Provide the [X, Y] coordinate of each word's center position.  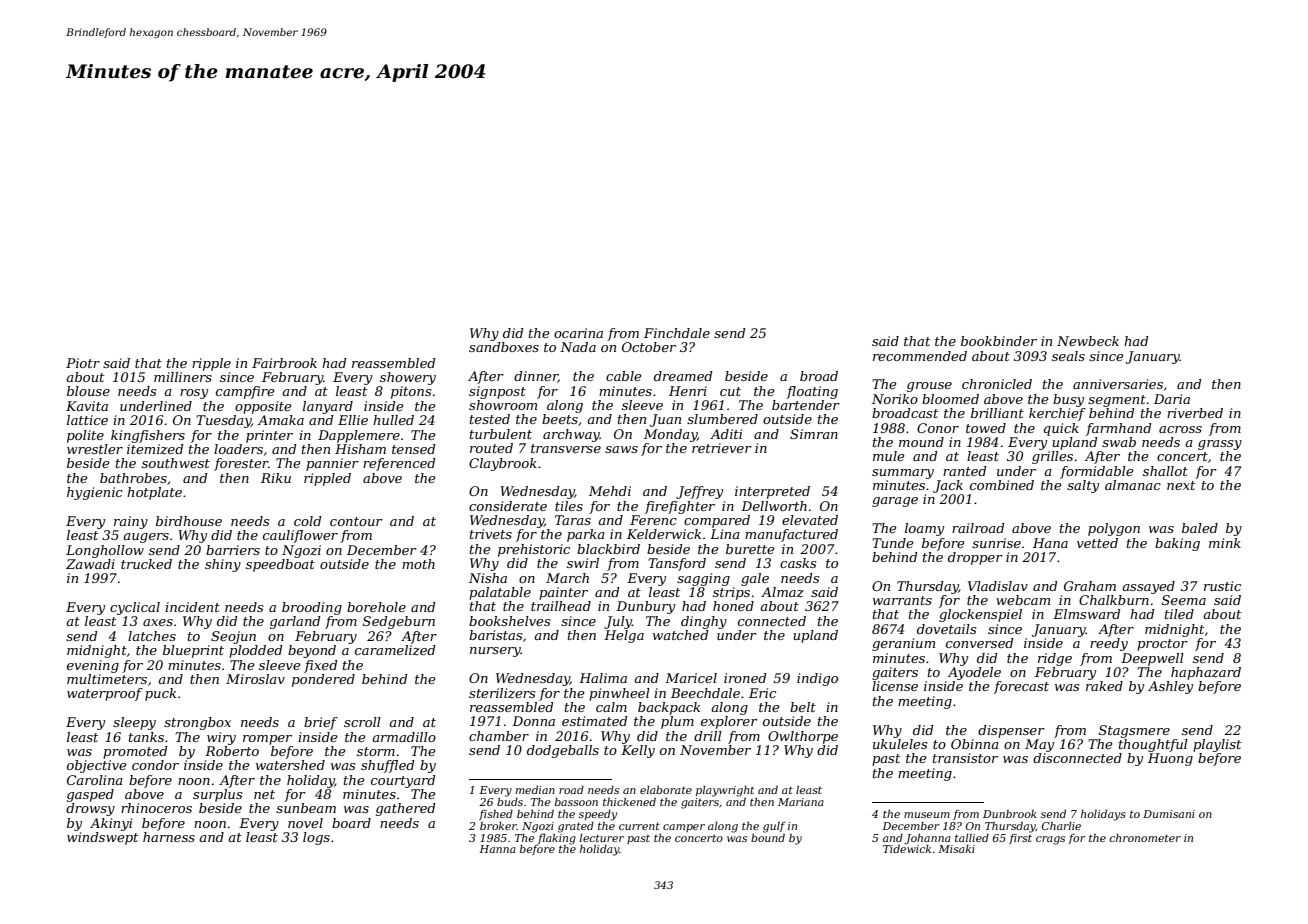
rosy [194, 394]
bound [768, 838]
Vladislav [998, 586]
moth [418, 564]
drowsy [90, 809]
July [618, 622]
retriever [722, 448]
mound [921, 442]
